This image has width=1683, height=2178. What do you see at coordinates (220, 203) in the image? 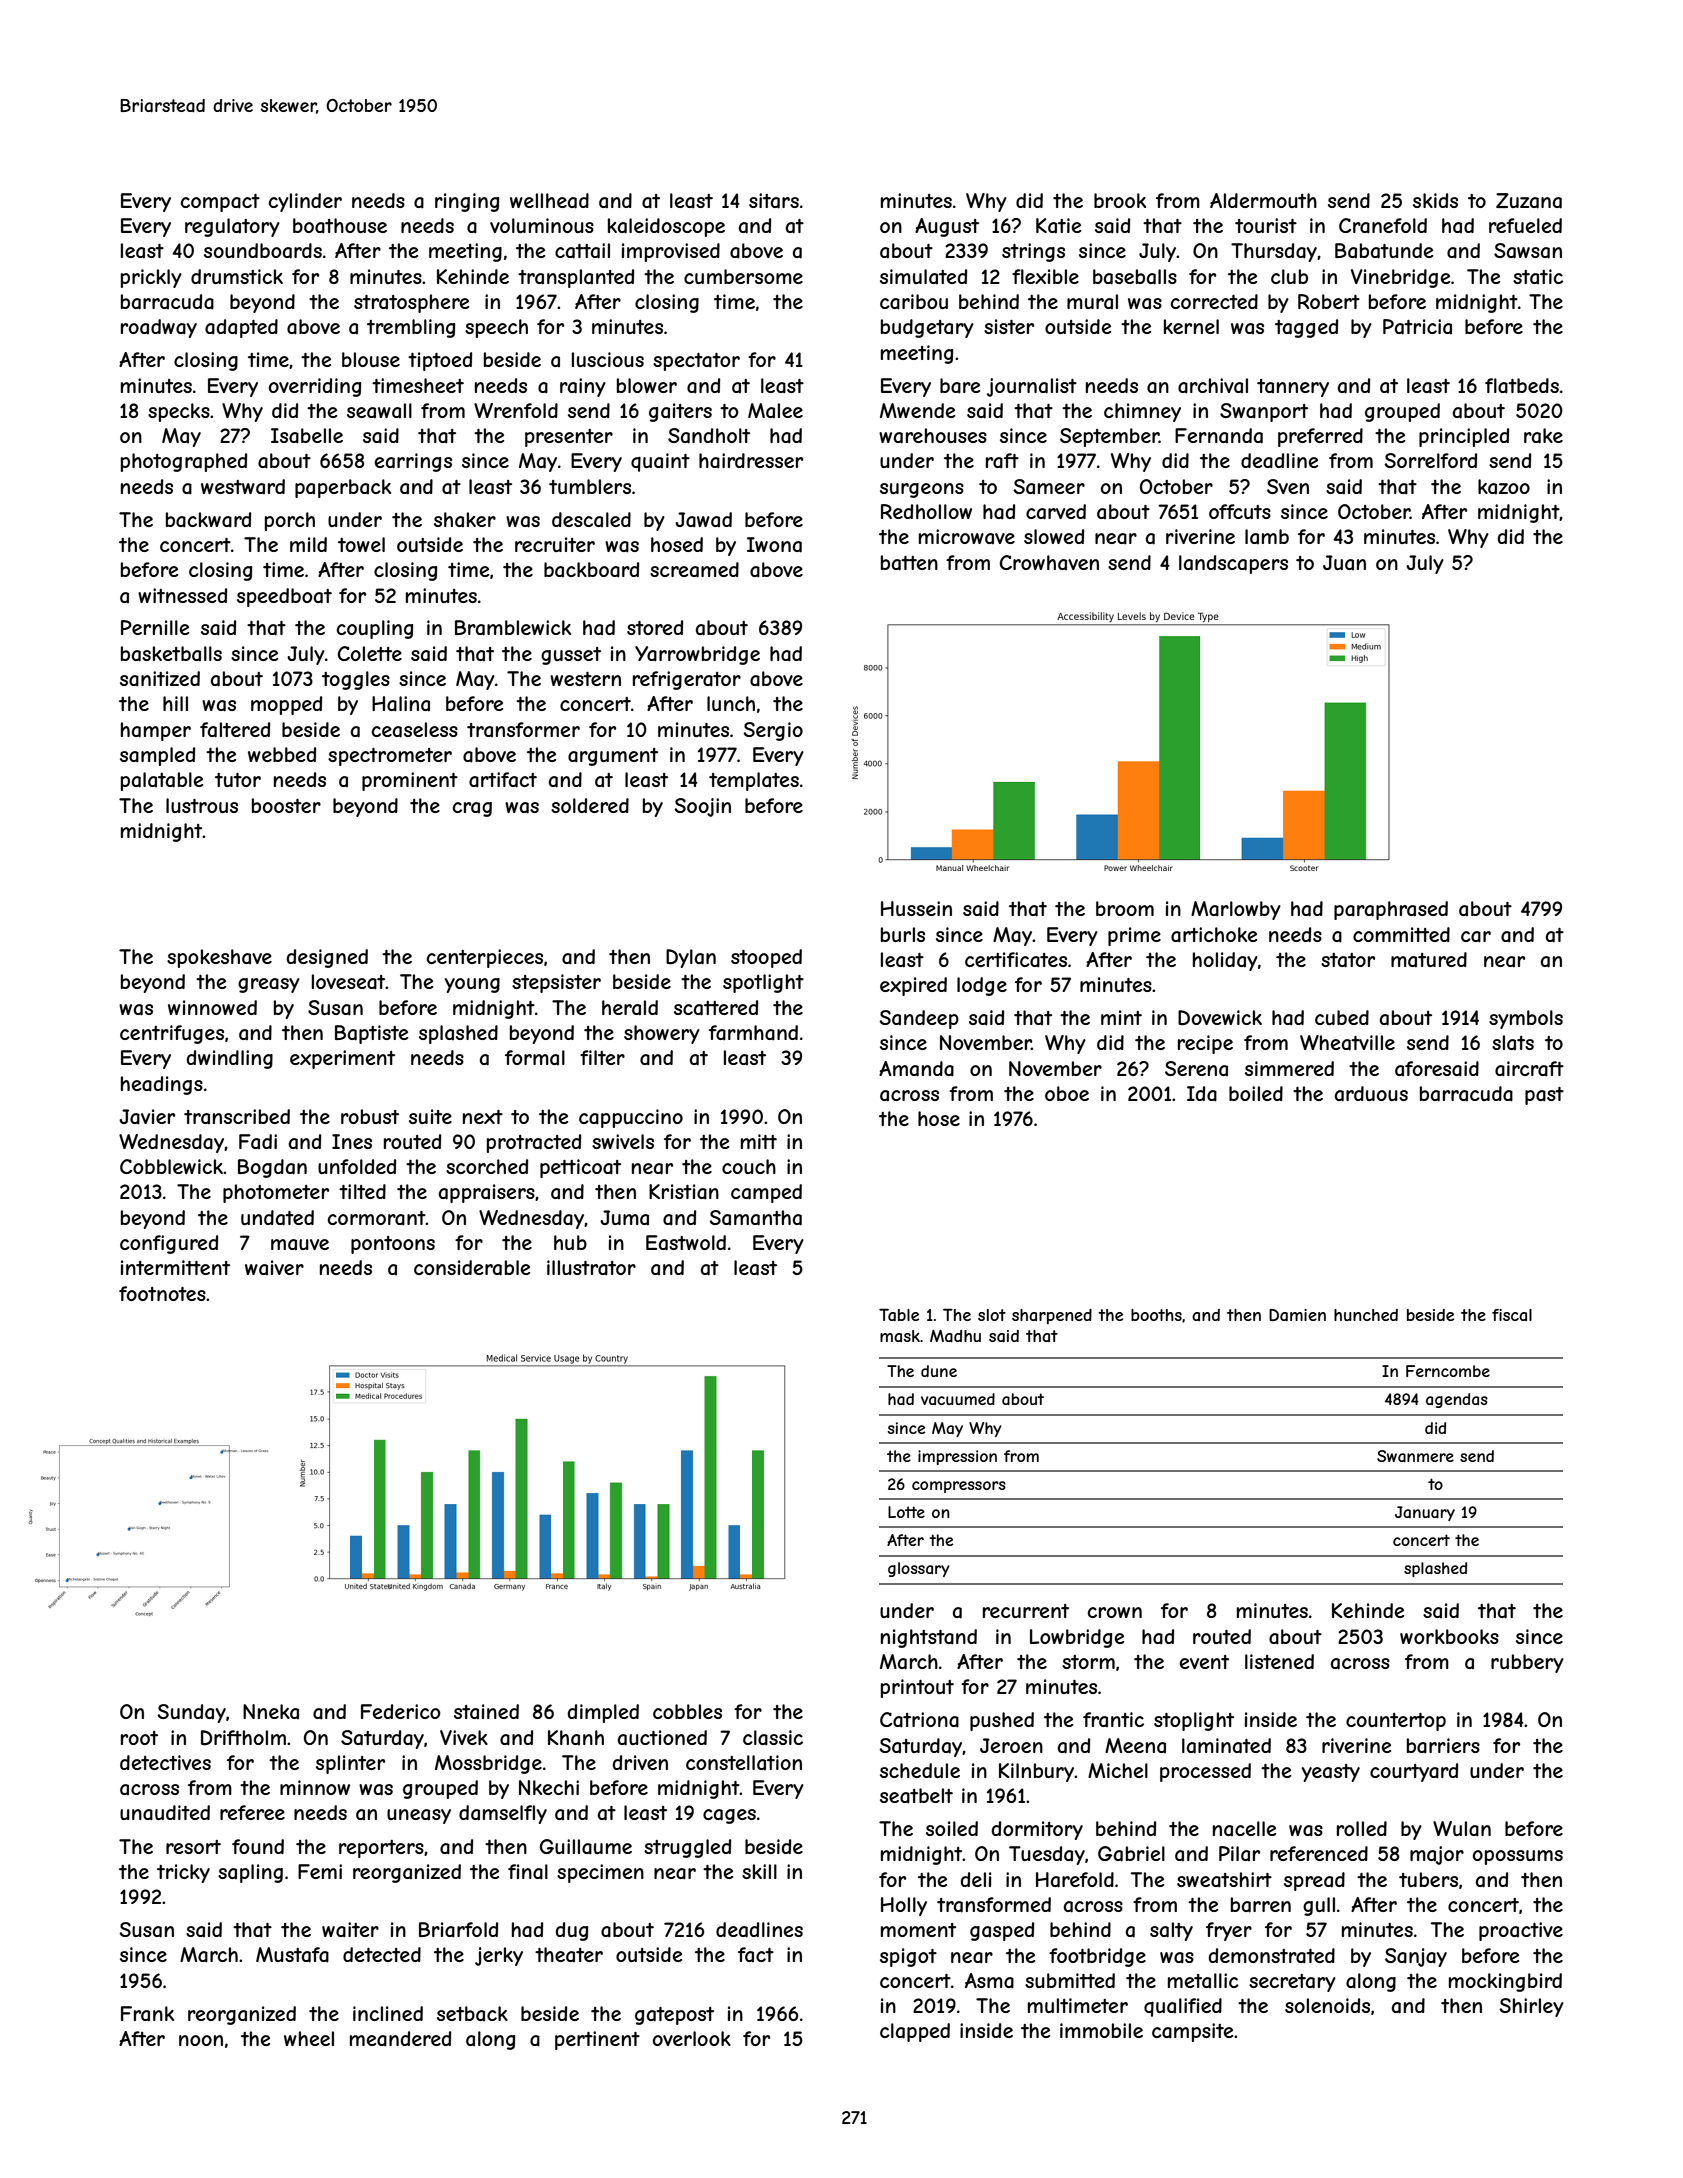
I see `compact` at bounding box center [220, 203].
